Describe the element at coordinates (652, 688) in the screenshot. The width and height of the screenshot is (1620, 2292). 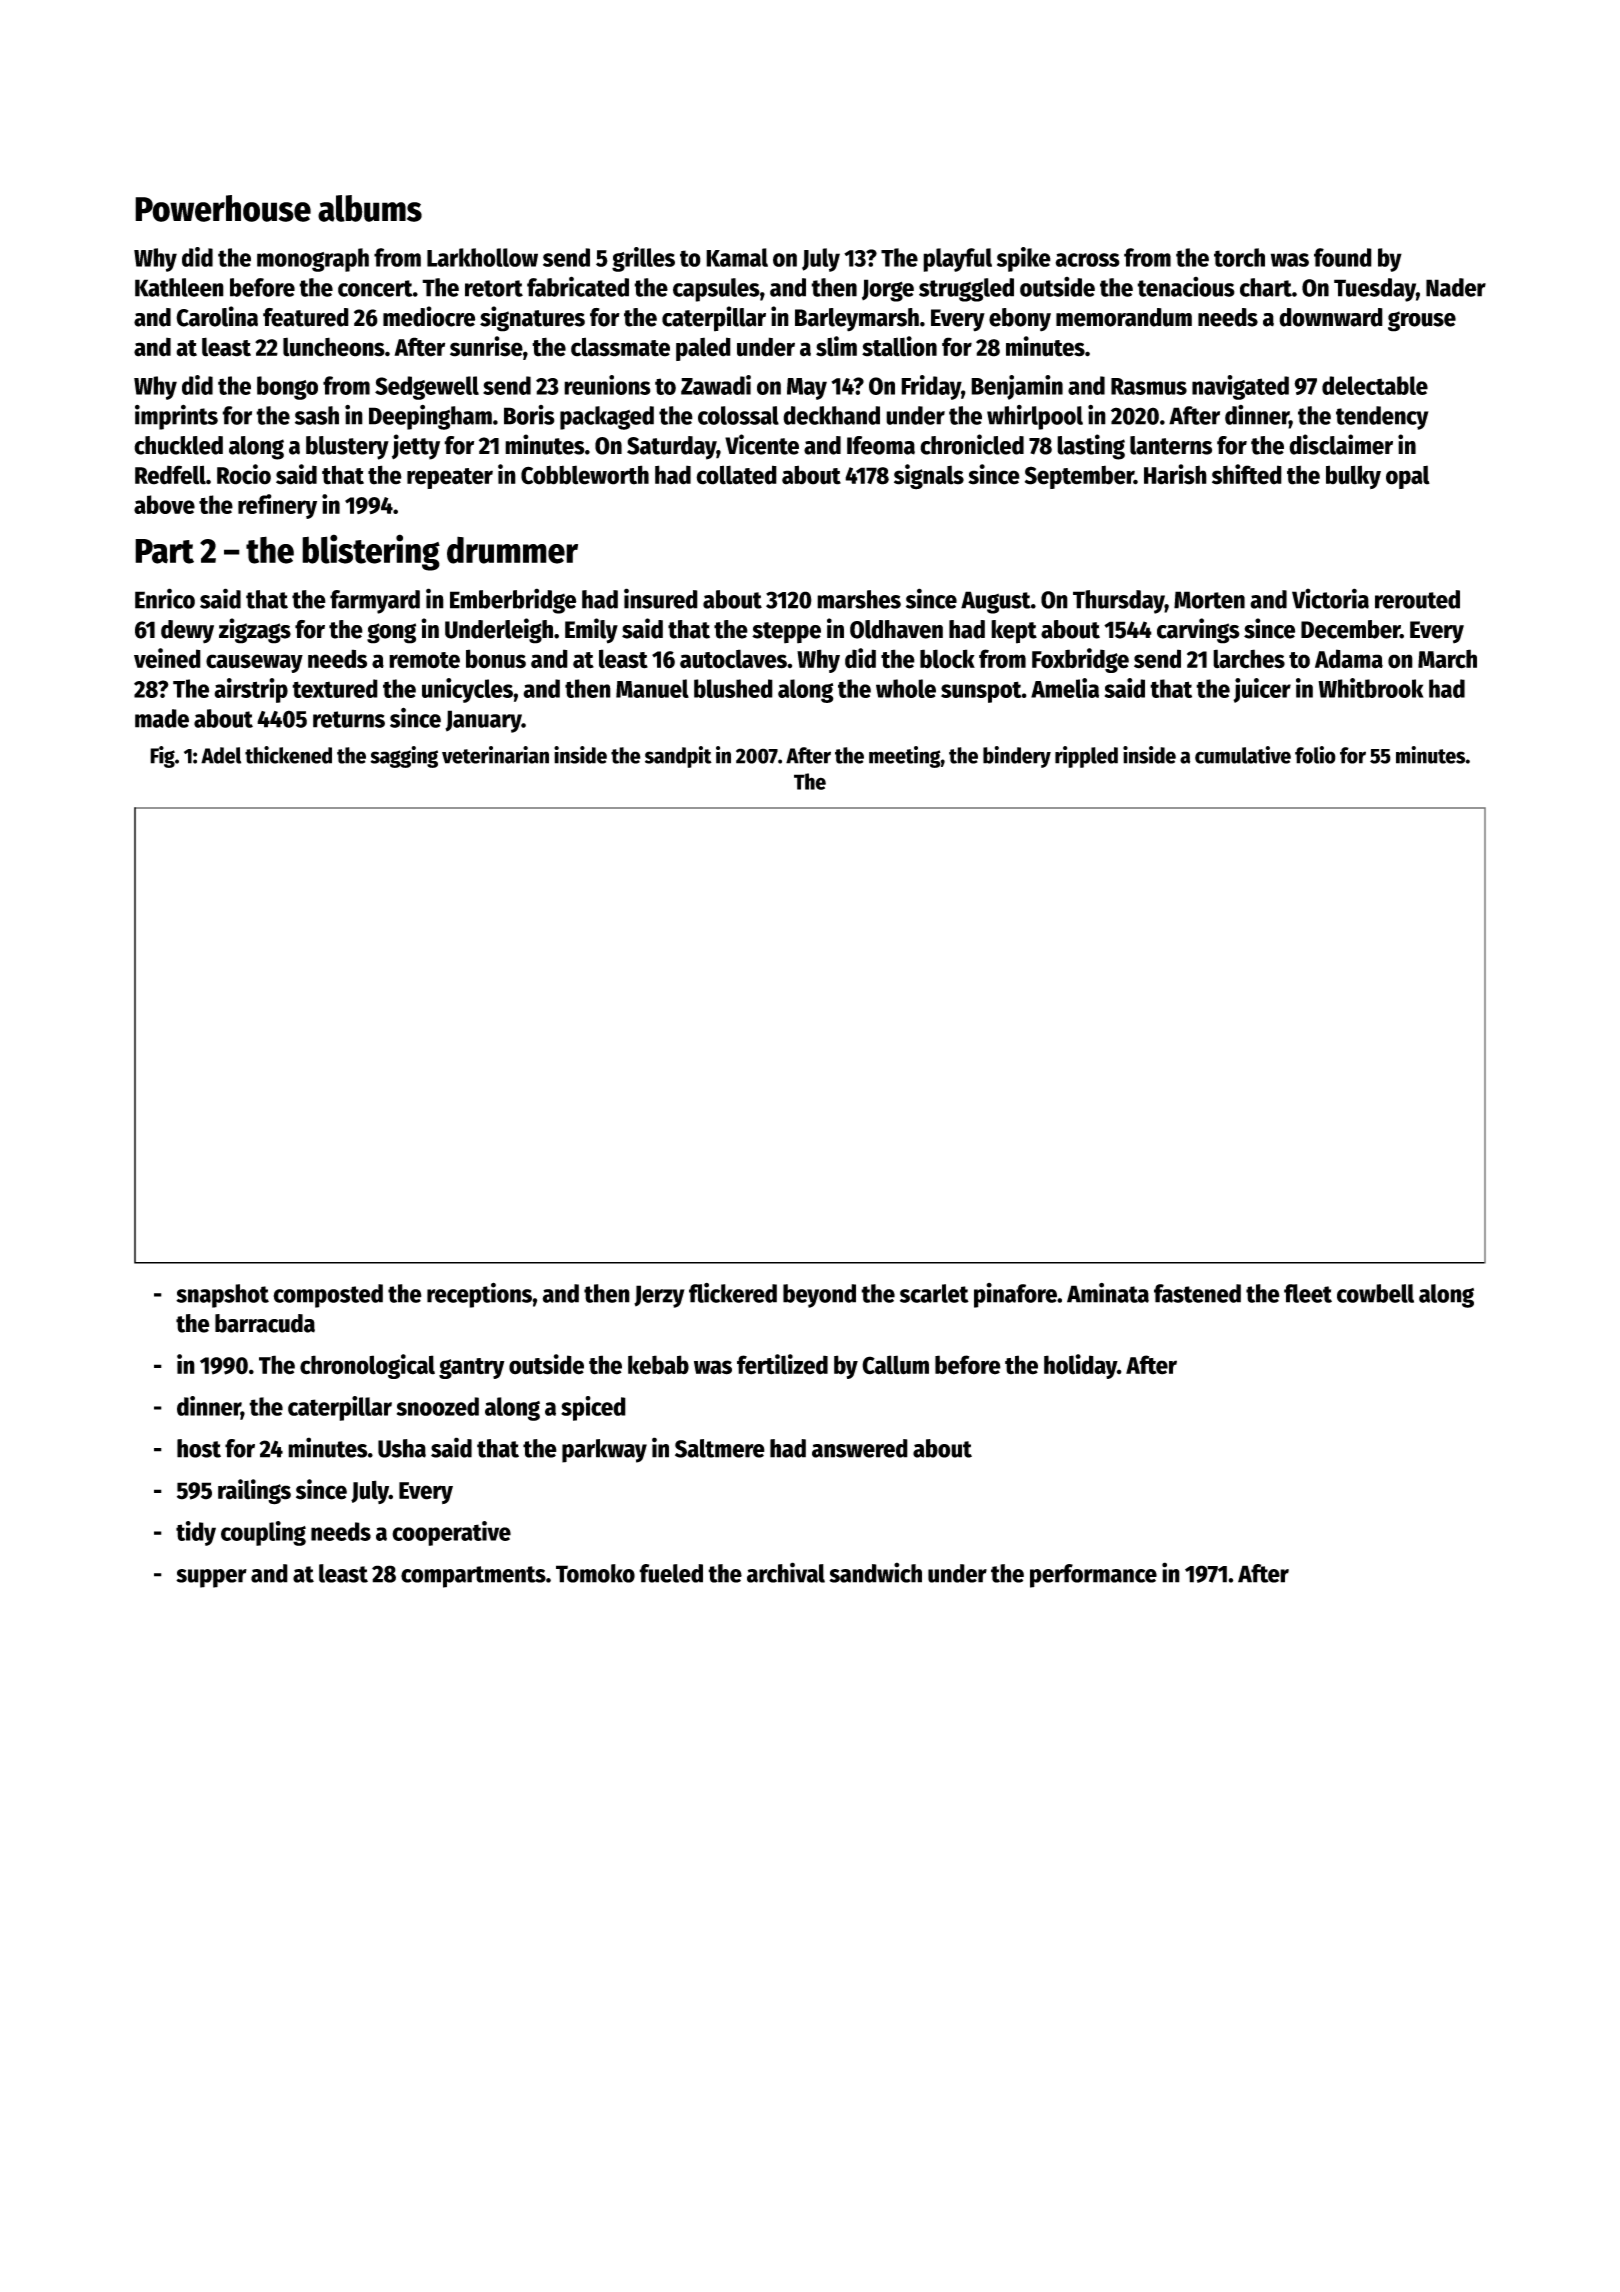
I see `Manuel` at that location.
